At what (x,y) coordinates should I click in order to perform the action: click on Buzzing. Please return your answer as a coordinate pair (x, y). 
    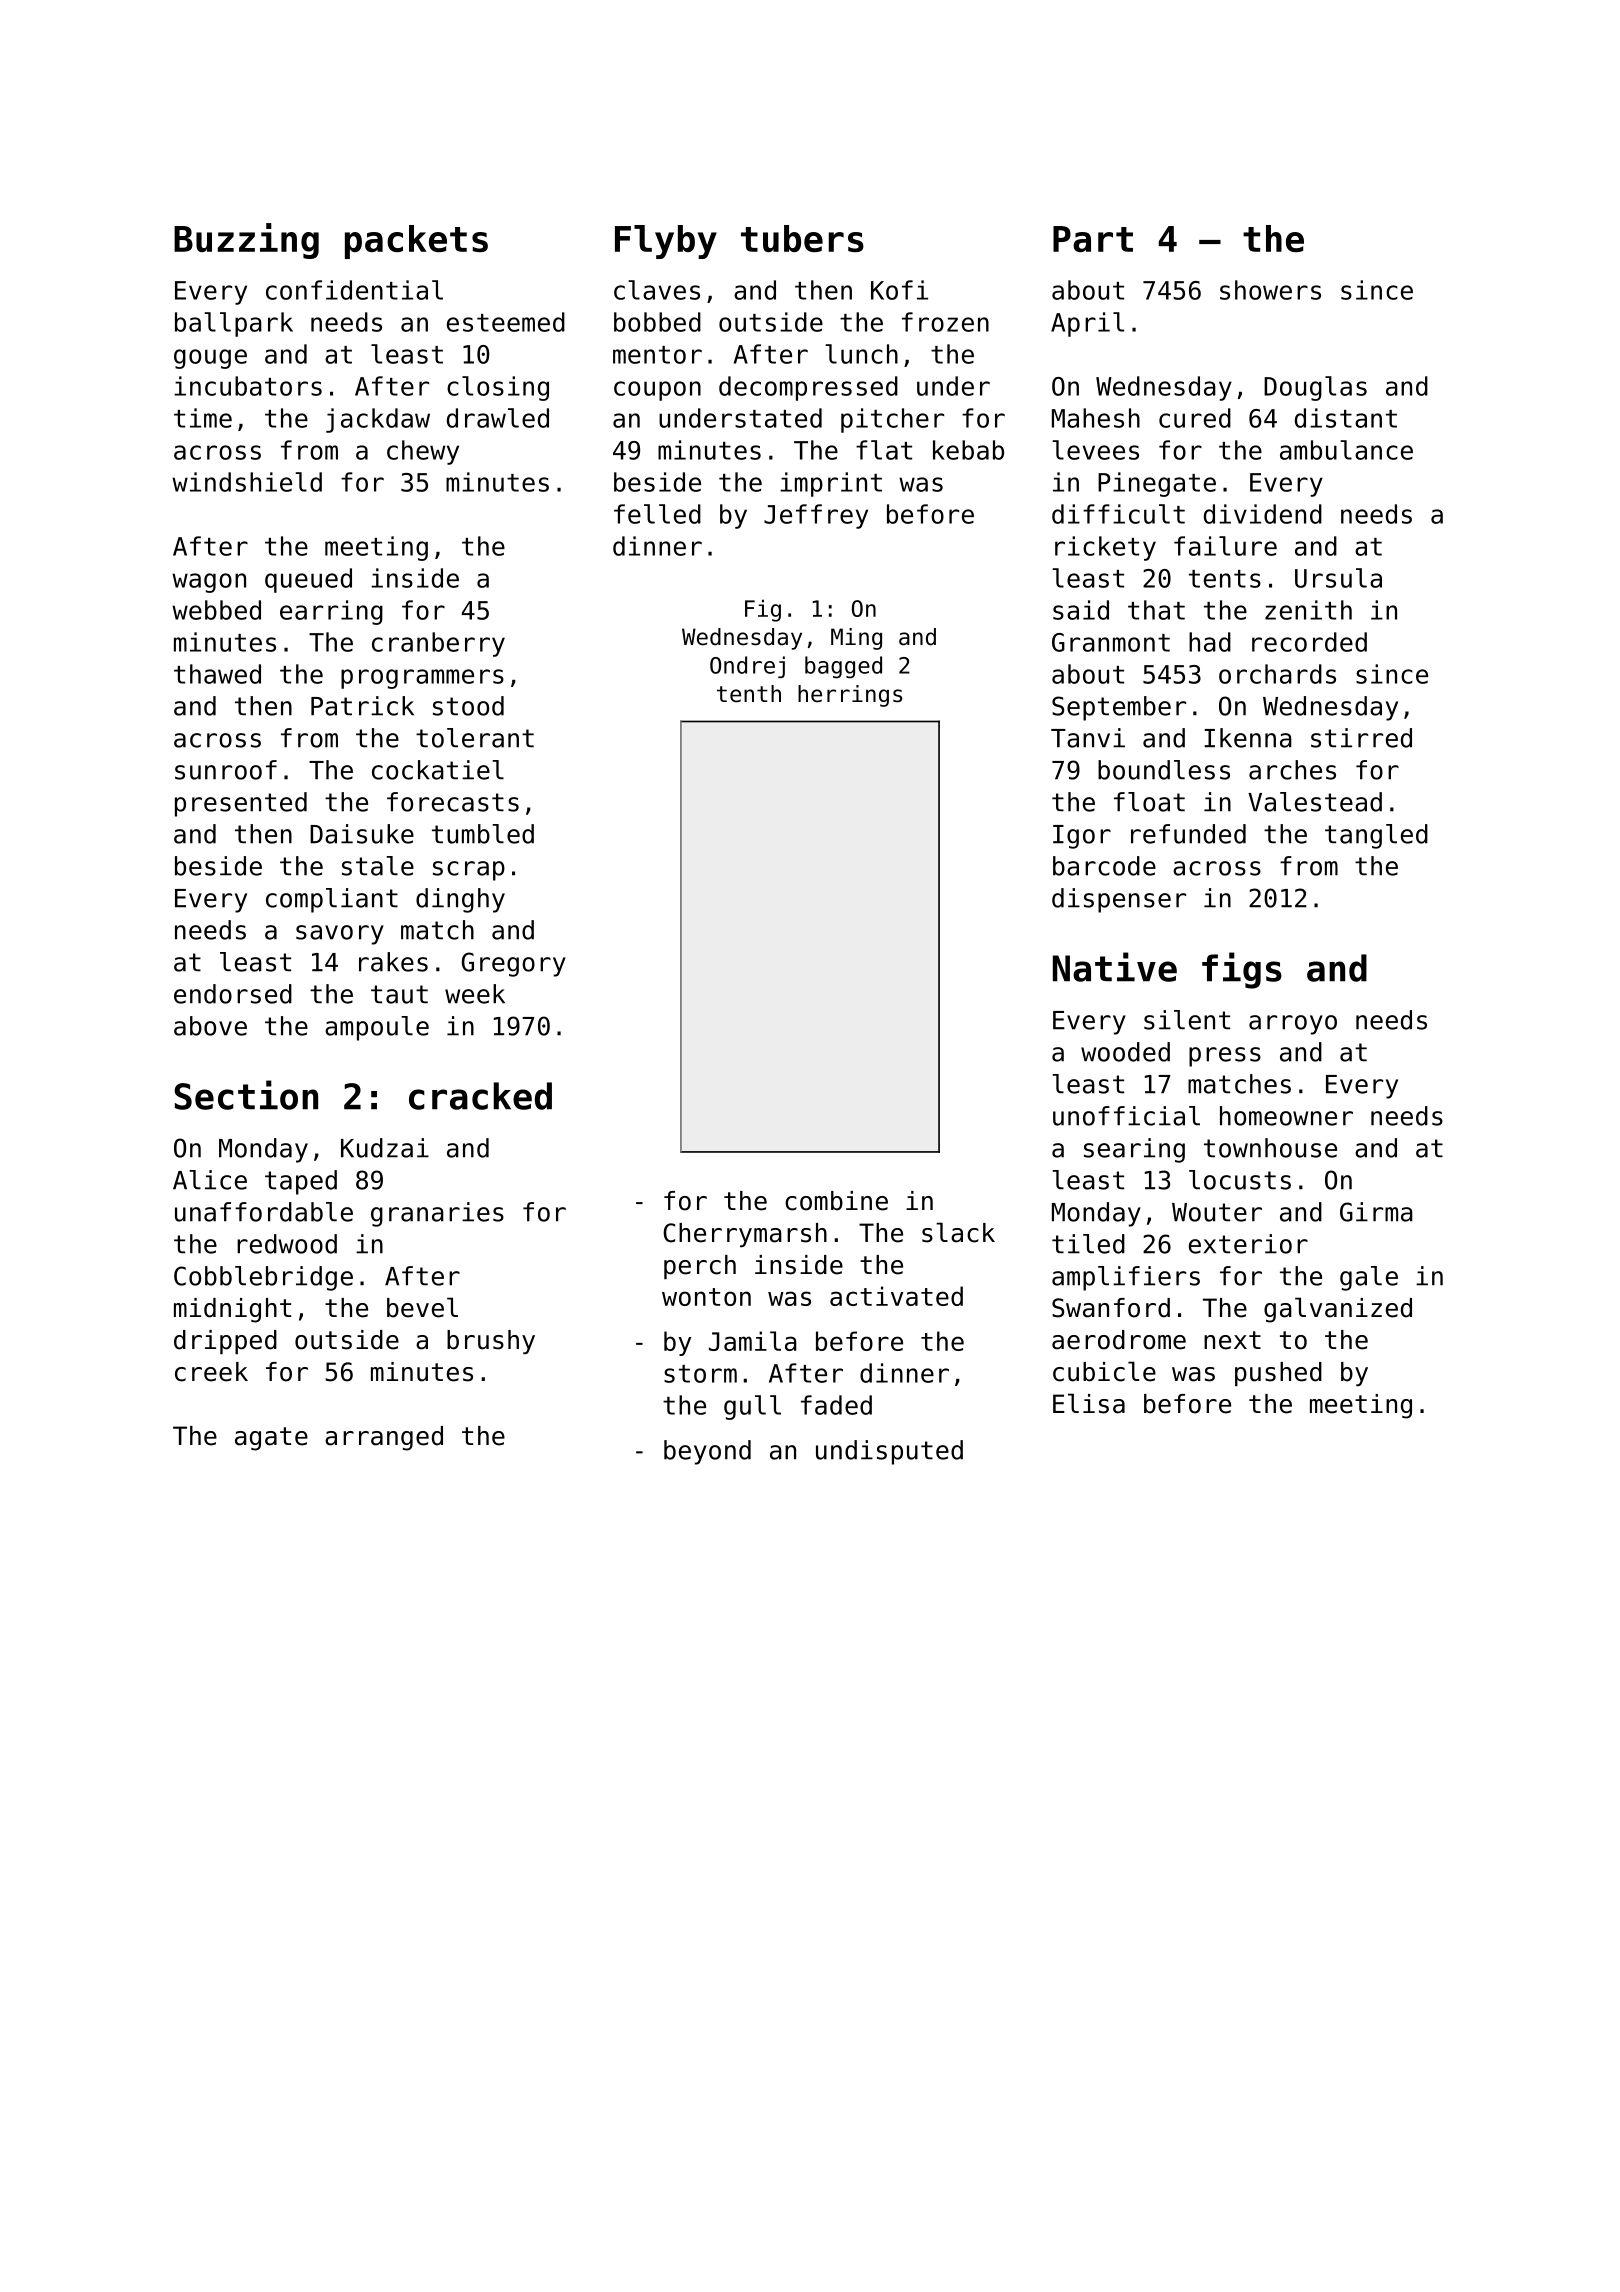
    Looking at the image, I should click on (246, 241).
